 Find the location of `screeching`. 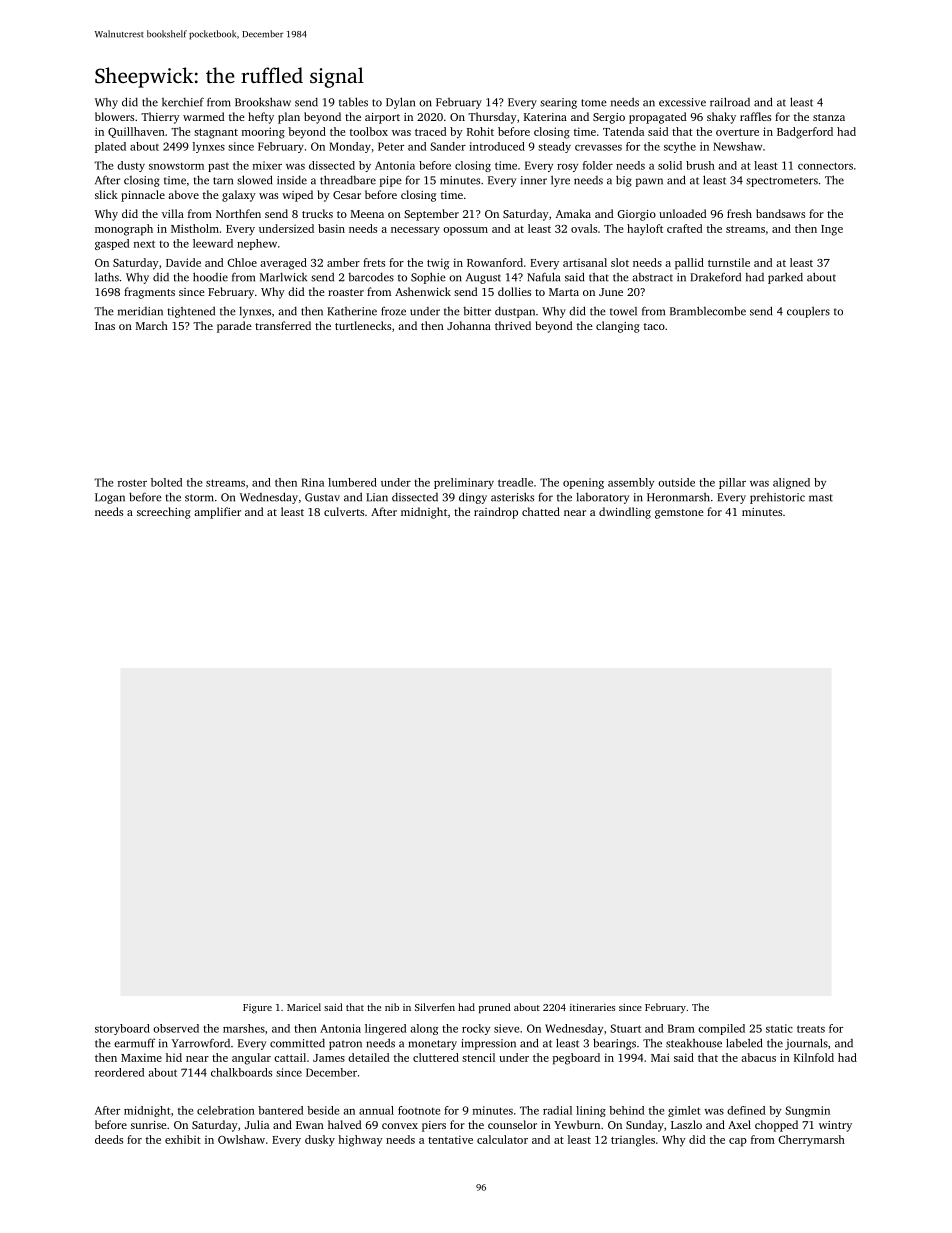

screeching is located at coordinates (164, 513).
